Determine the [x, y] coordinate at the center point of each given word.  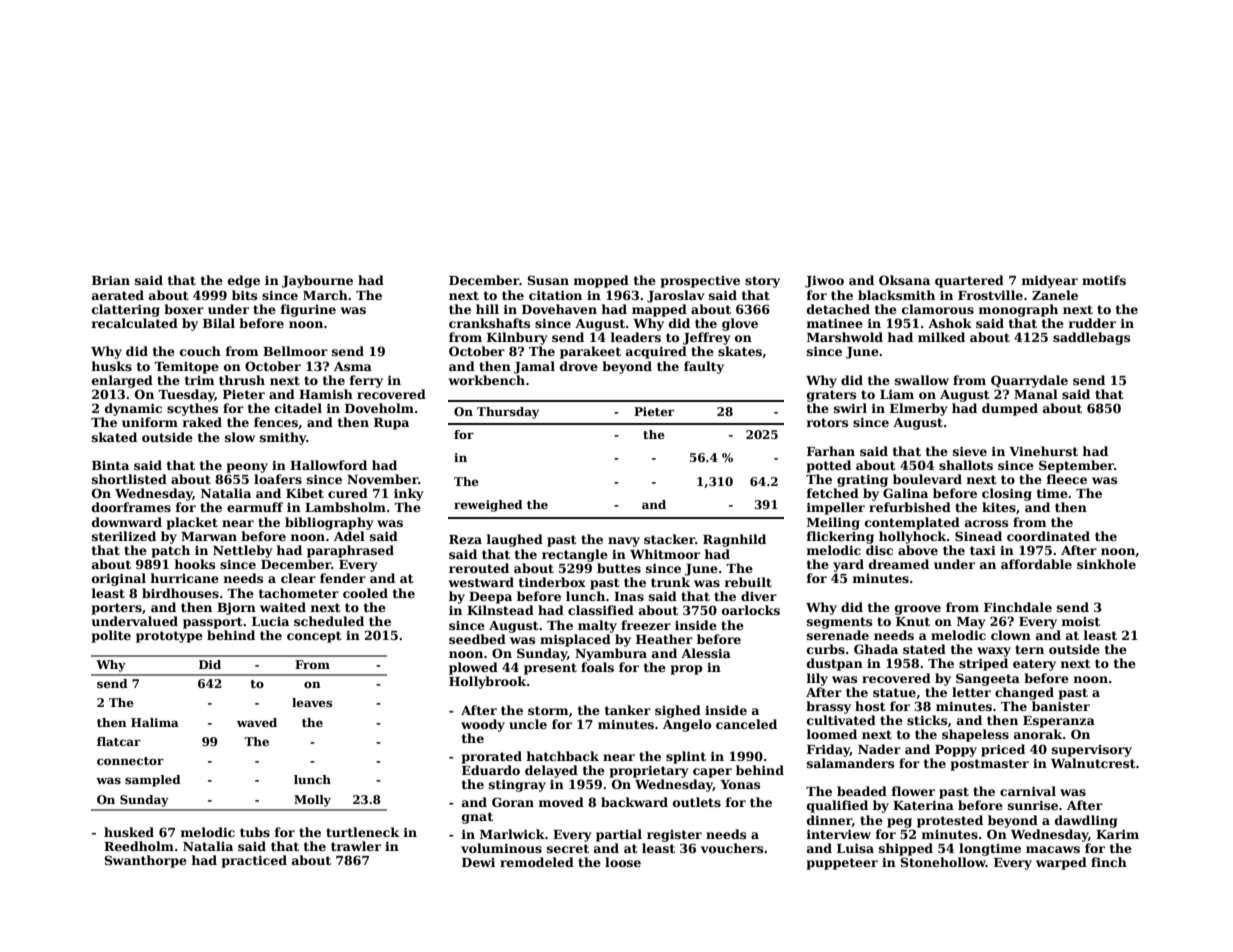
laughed [514, 540]
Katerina [923, 805]
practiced [254, 861]
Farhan [831, 451]
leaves [312, 702]
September [1076, 466]
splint [686, 757]
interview [838, 834]
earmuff [255, 507]
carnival [1028, 791]
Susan [548, 280]
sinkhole [1106, 564]
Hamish [326, 394]
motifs [1104, 280]
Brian [111, 280]
